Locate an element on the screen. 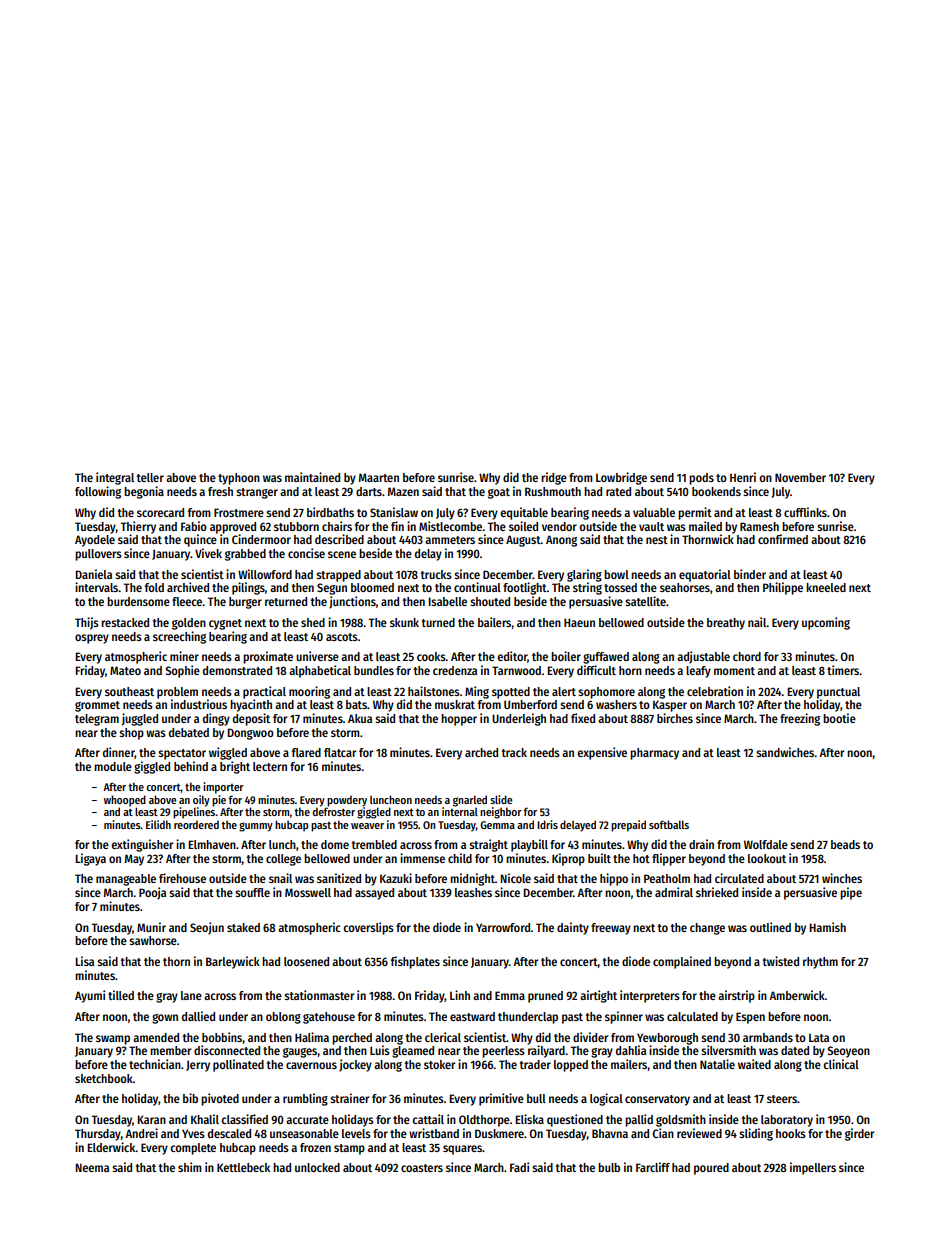 This screenshot has height=1233, width=952. coasters is located at coordinates (422, 1168).
